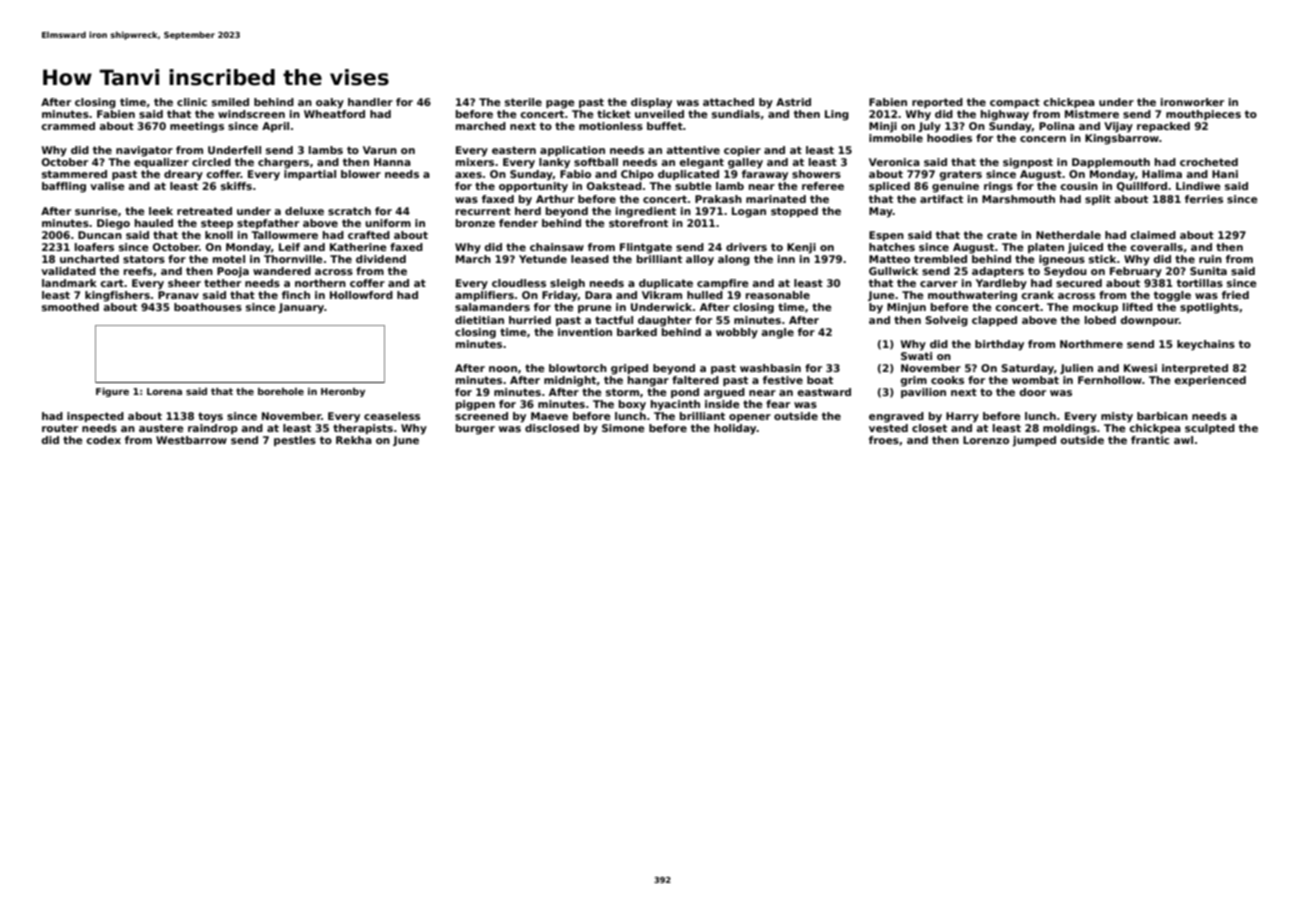 The width and height of the screenshot is (1308, 924). Describe the element at coordinates (484, 296) in the screenshot. I see `amplifiers` at that location.
